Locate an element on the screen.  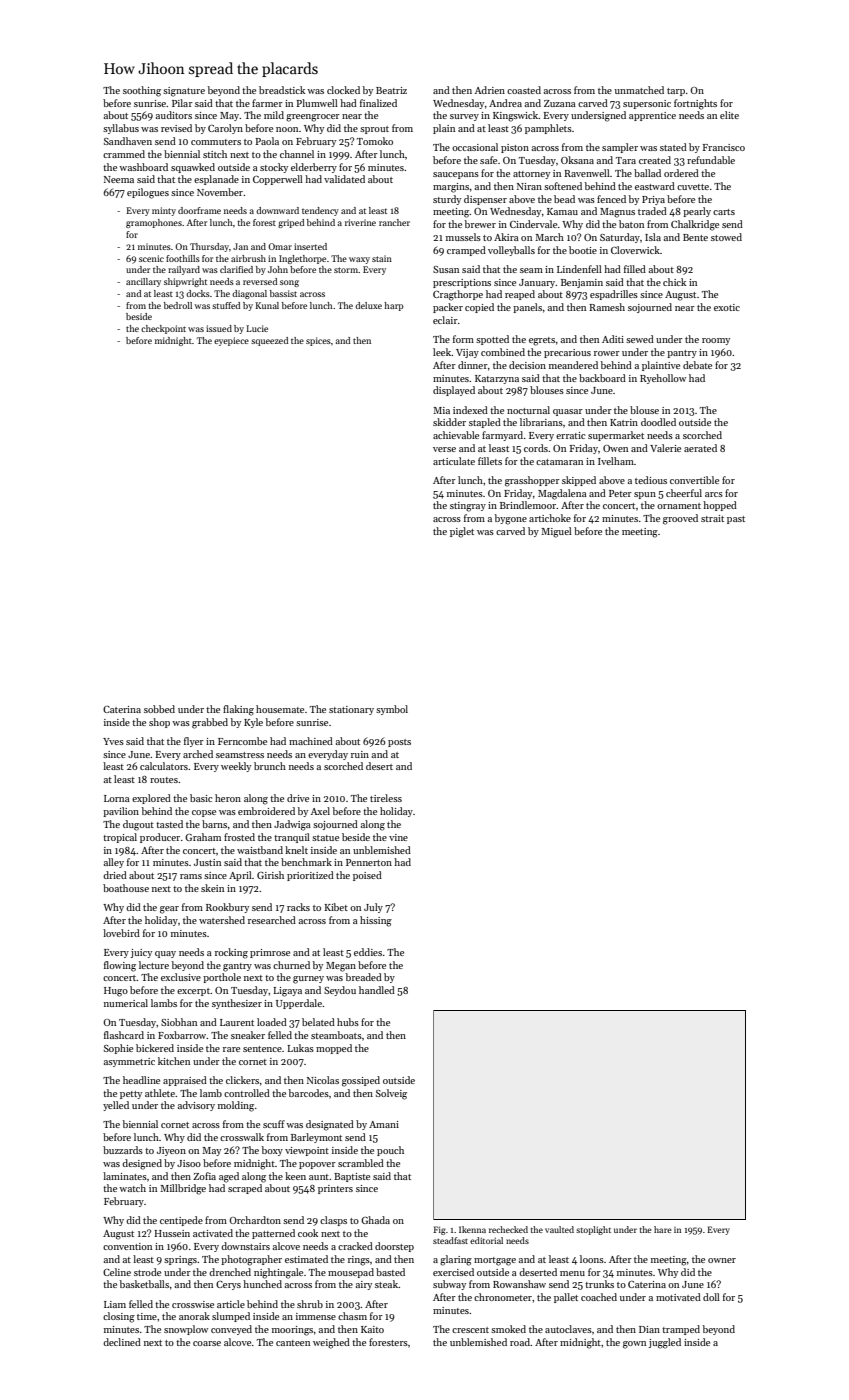
farmer is located at coordinates (267, 103).
